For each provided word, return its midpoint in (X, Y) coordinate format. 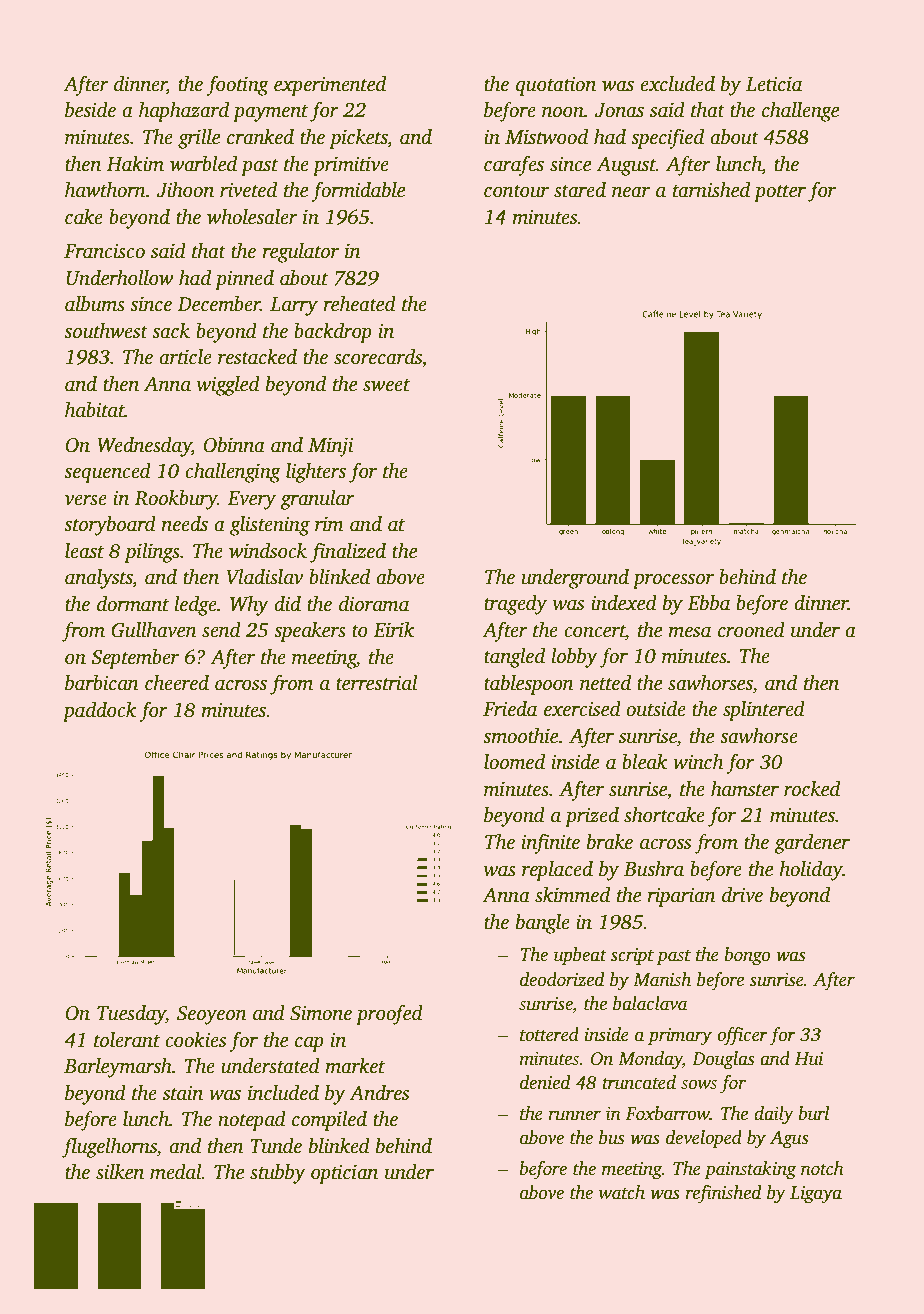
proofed (389, 1014)
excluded (677, 84)
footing (237, 85)
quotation (556, 86)
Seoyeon (212, 1015)
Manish (662, 979)
